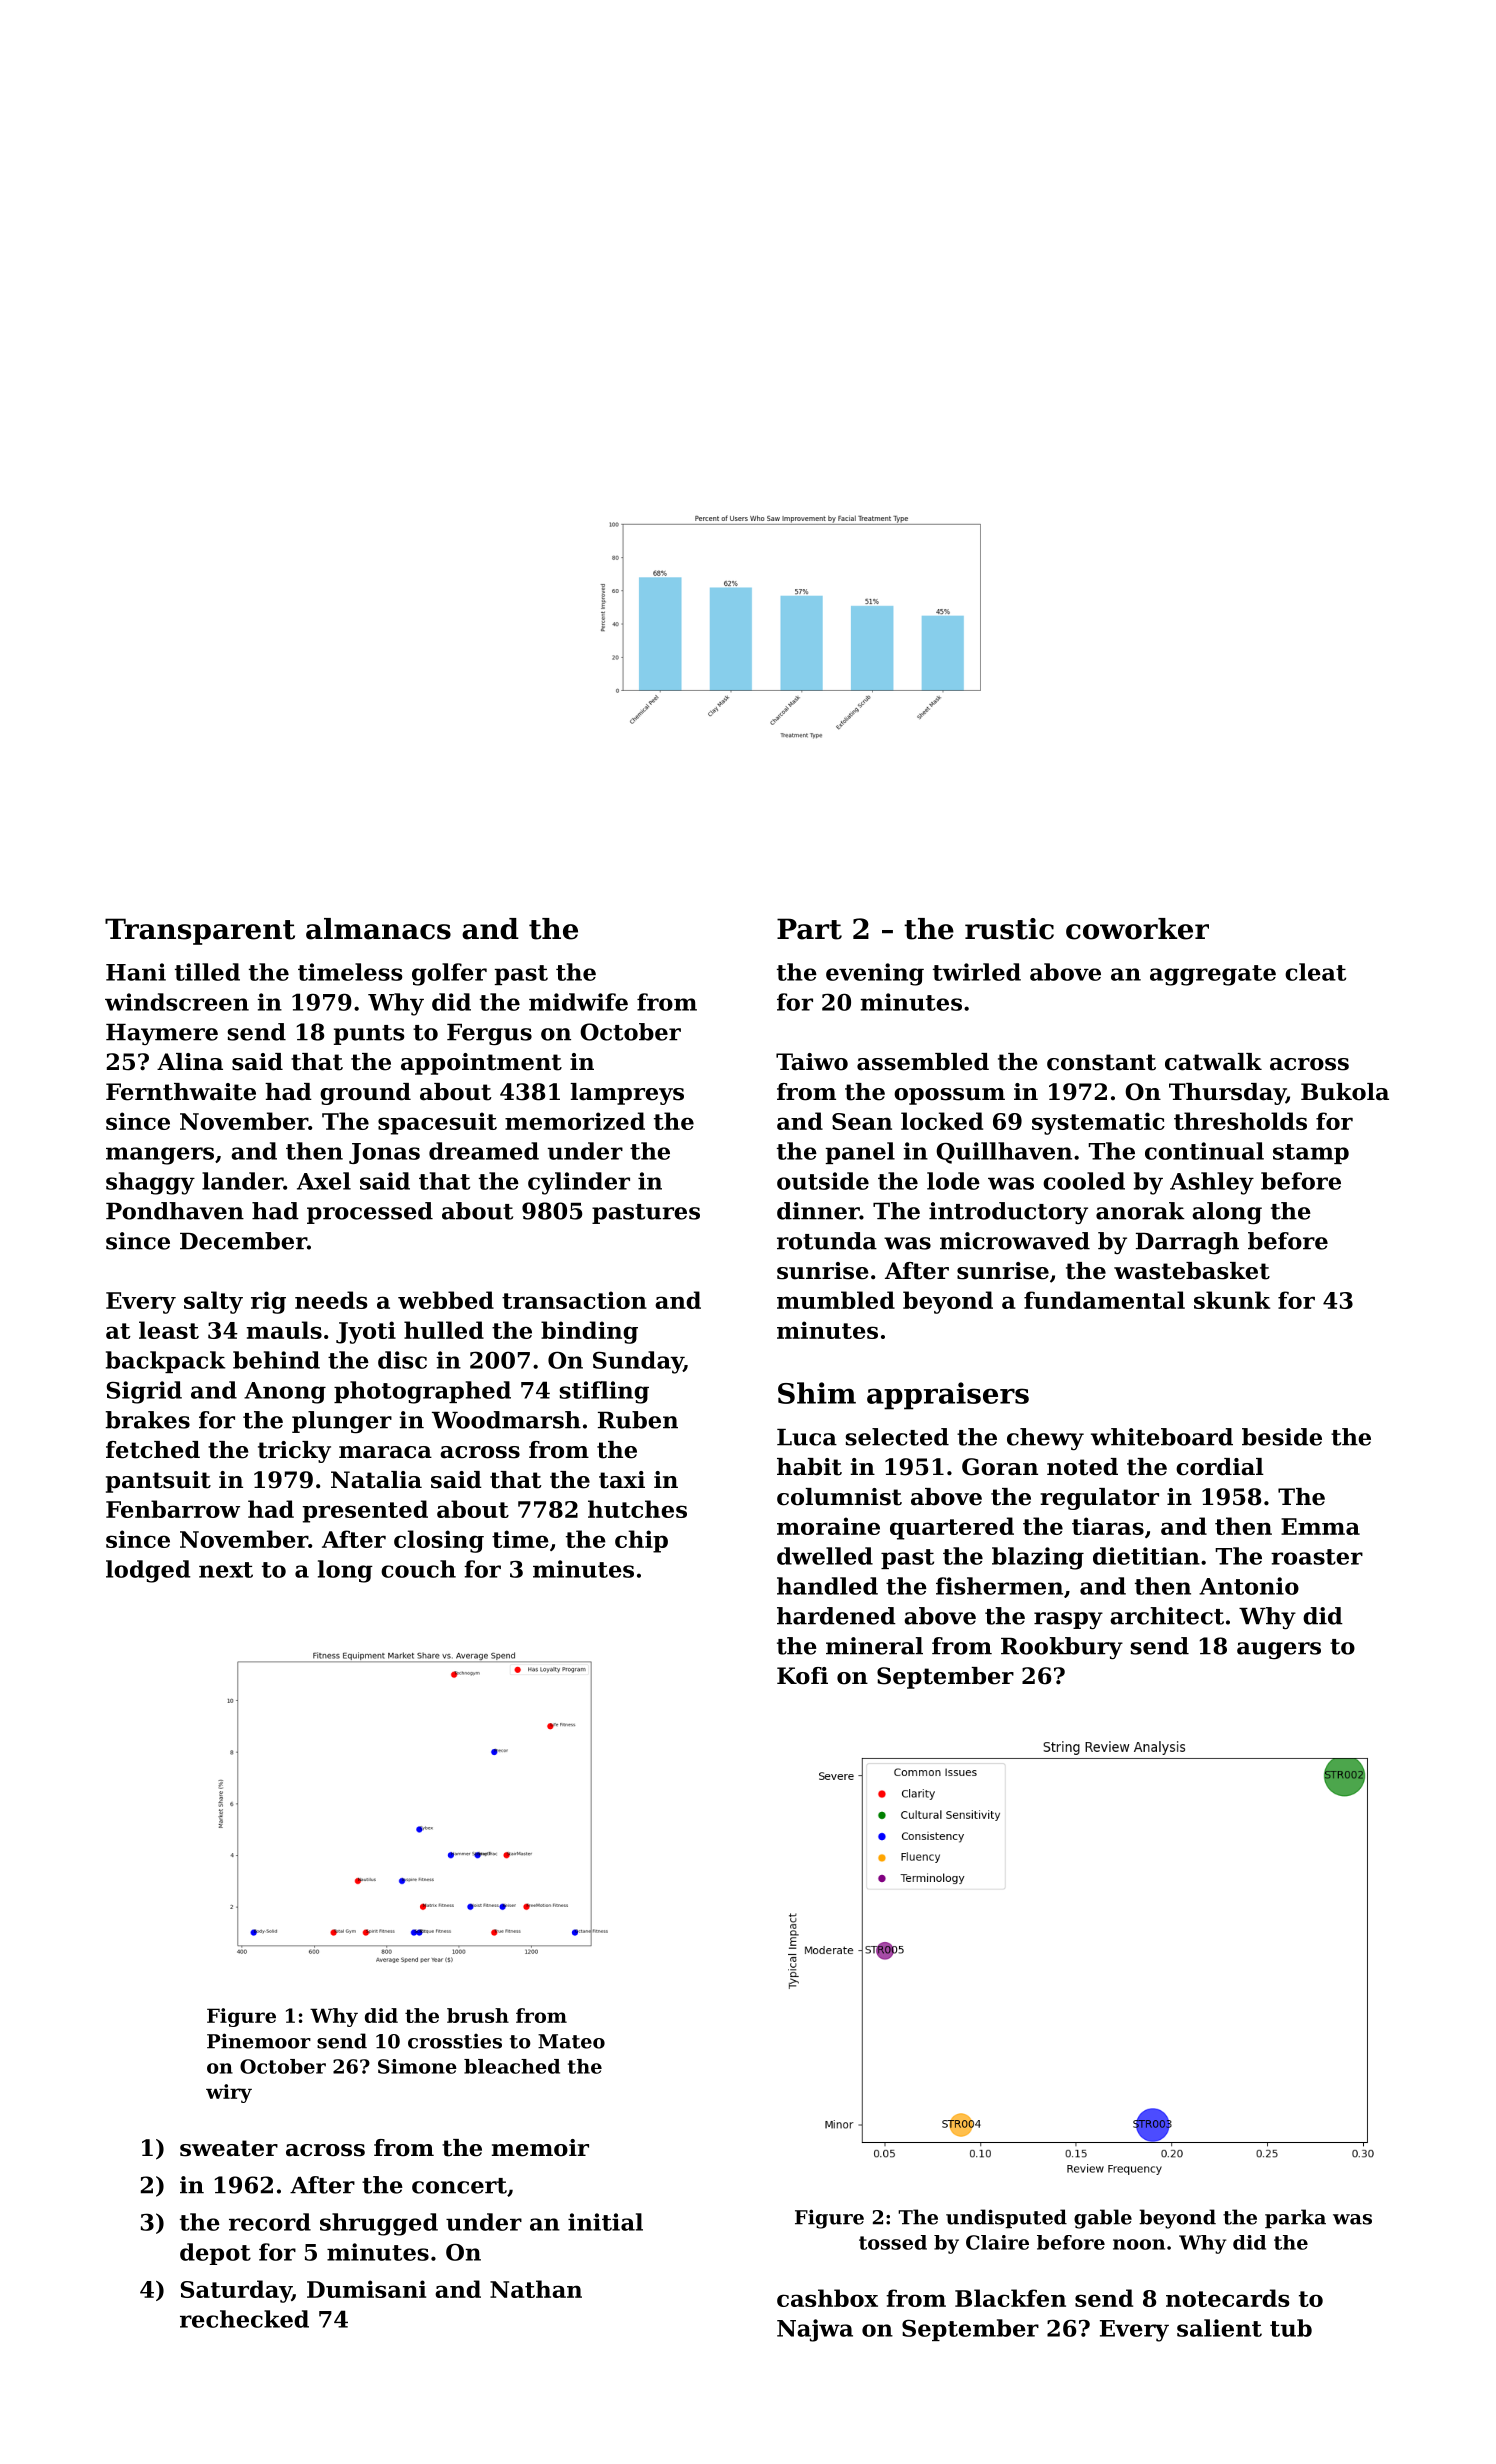  I want to click on cleat, so click(1315, 972).
